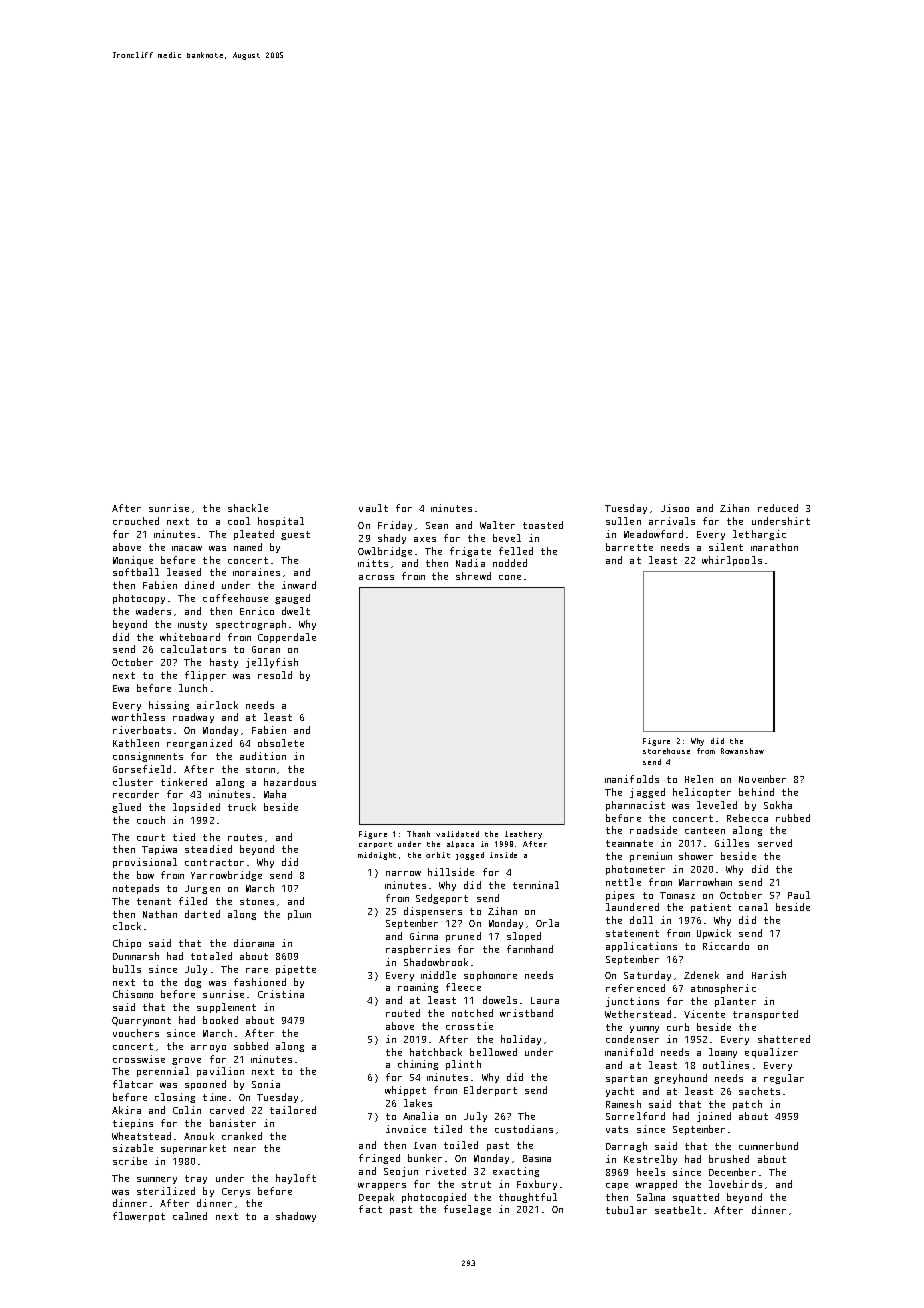 The width and height of the page is (924, 1308). I want to click on jagged, so click(647, 793).
